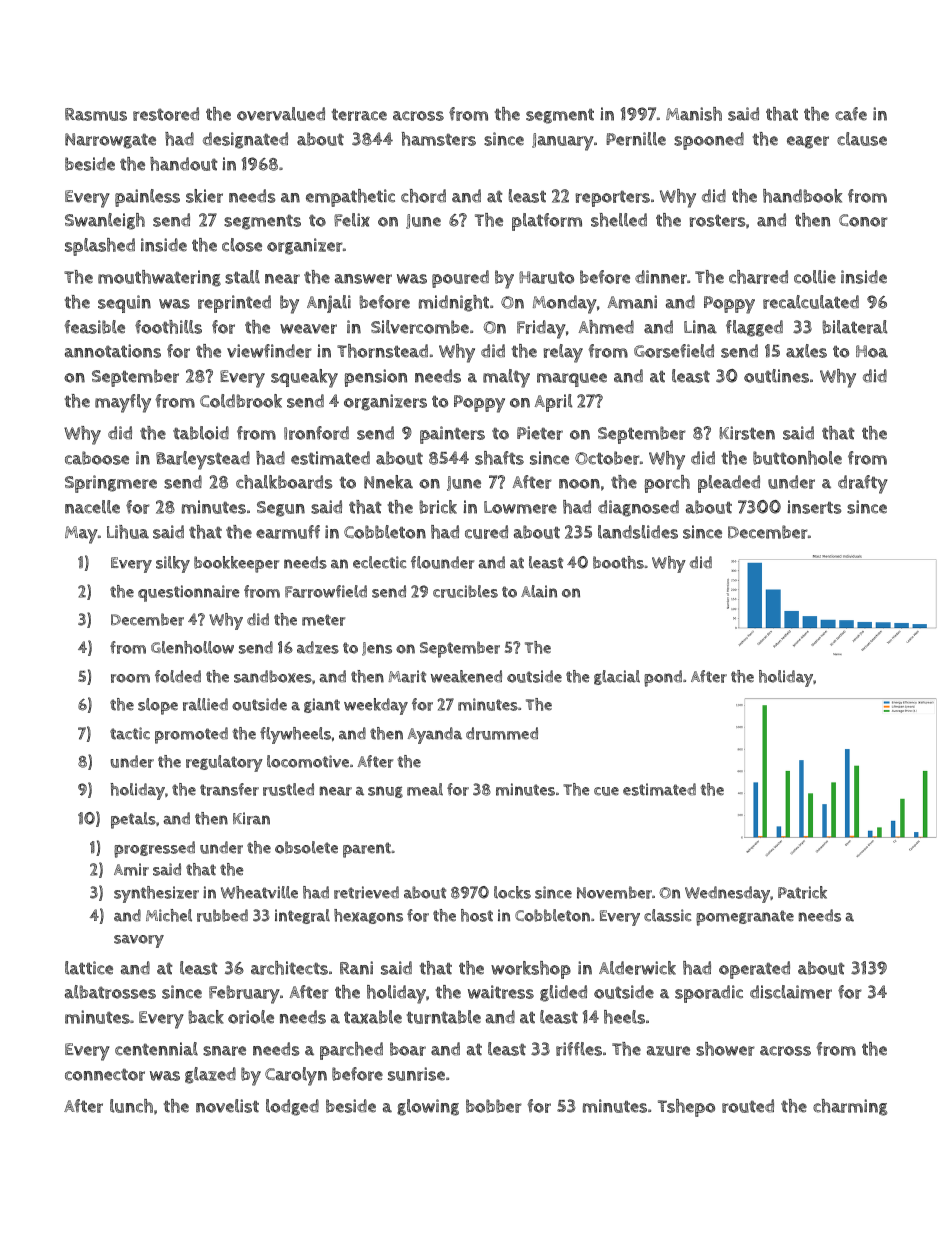  What do you see at coordinates (130, 733) in the screenshot?
I see `tactic` at bounding box center [130, 733].
